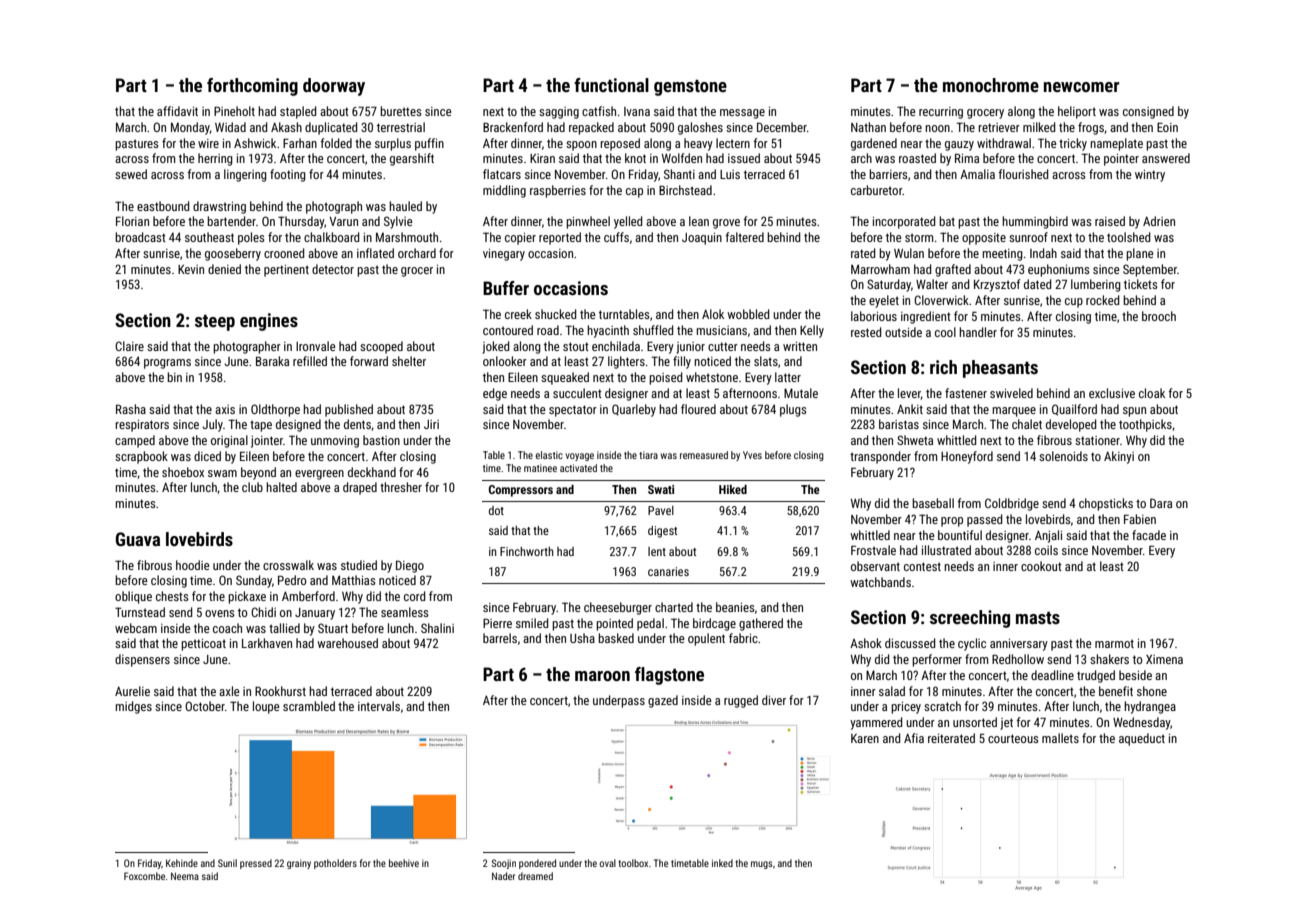  What do you see at coordinates (535, 876) in the screenshot?
I see `dreamed` at bounding box center [535, 876].
